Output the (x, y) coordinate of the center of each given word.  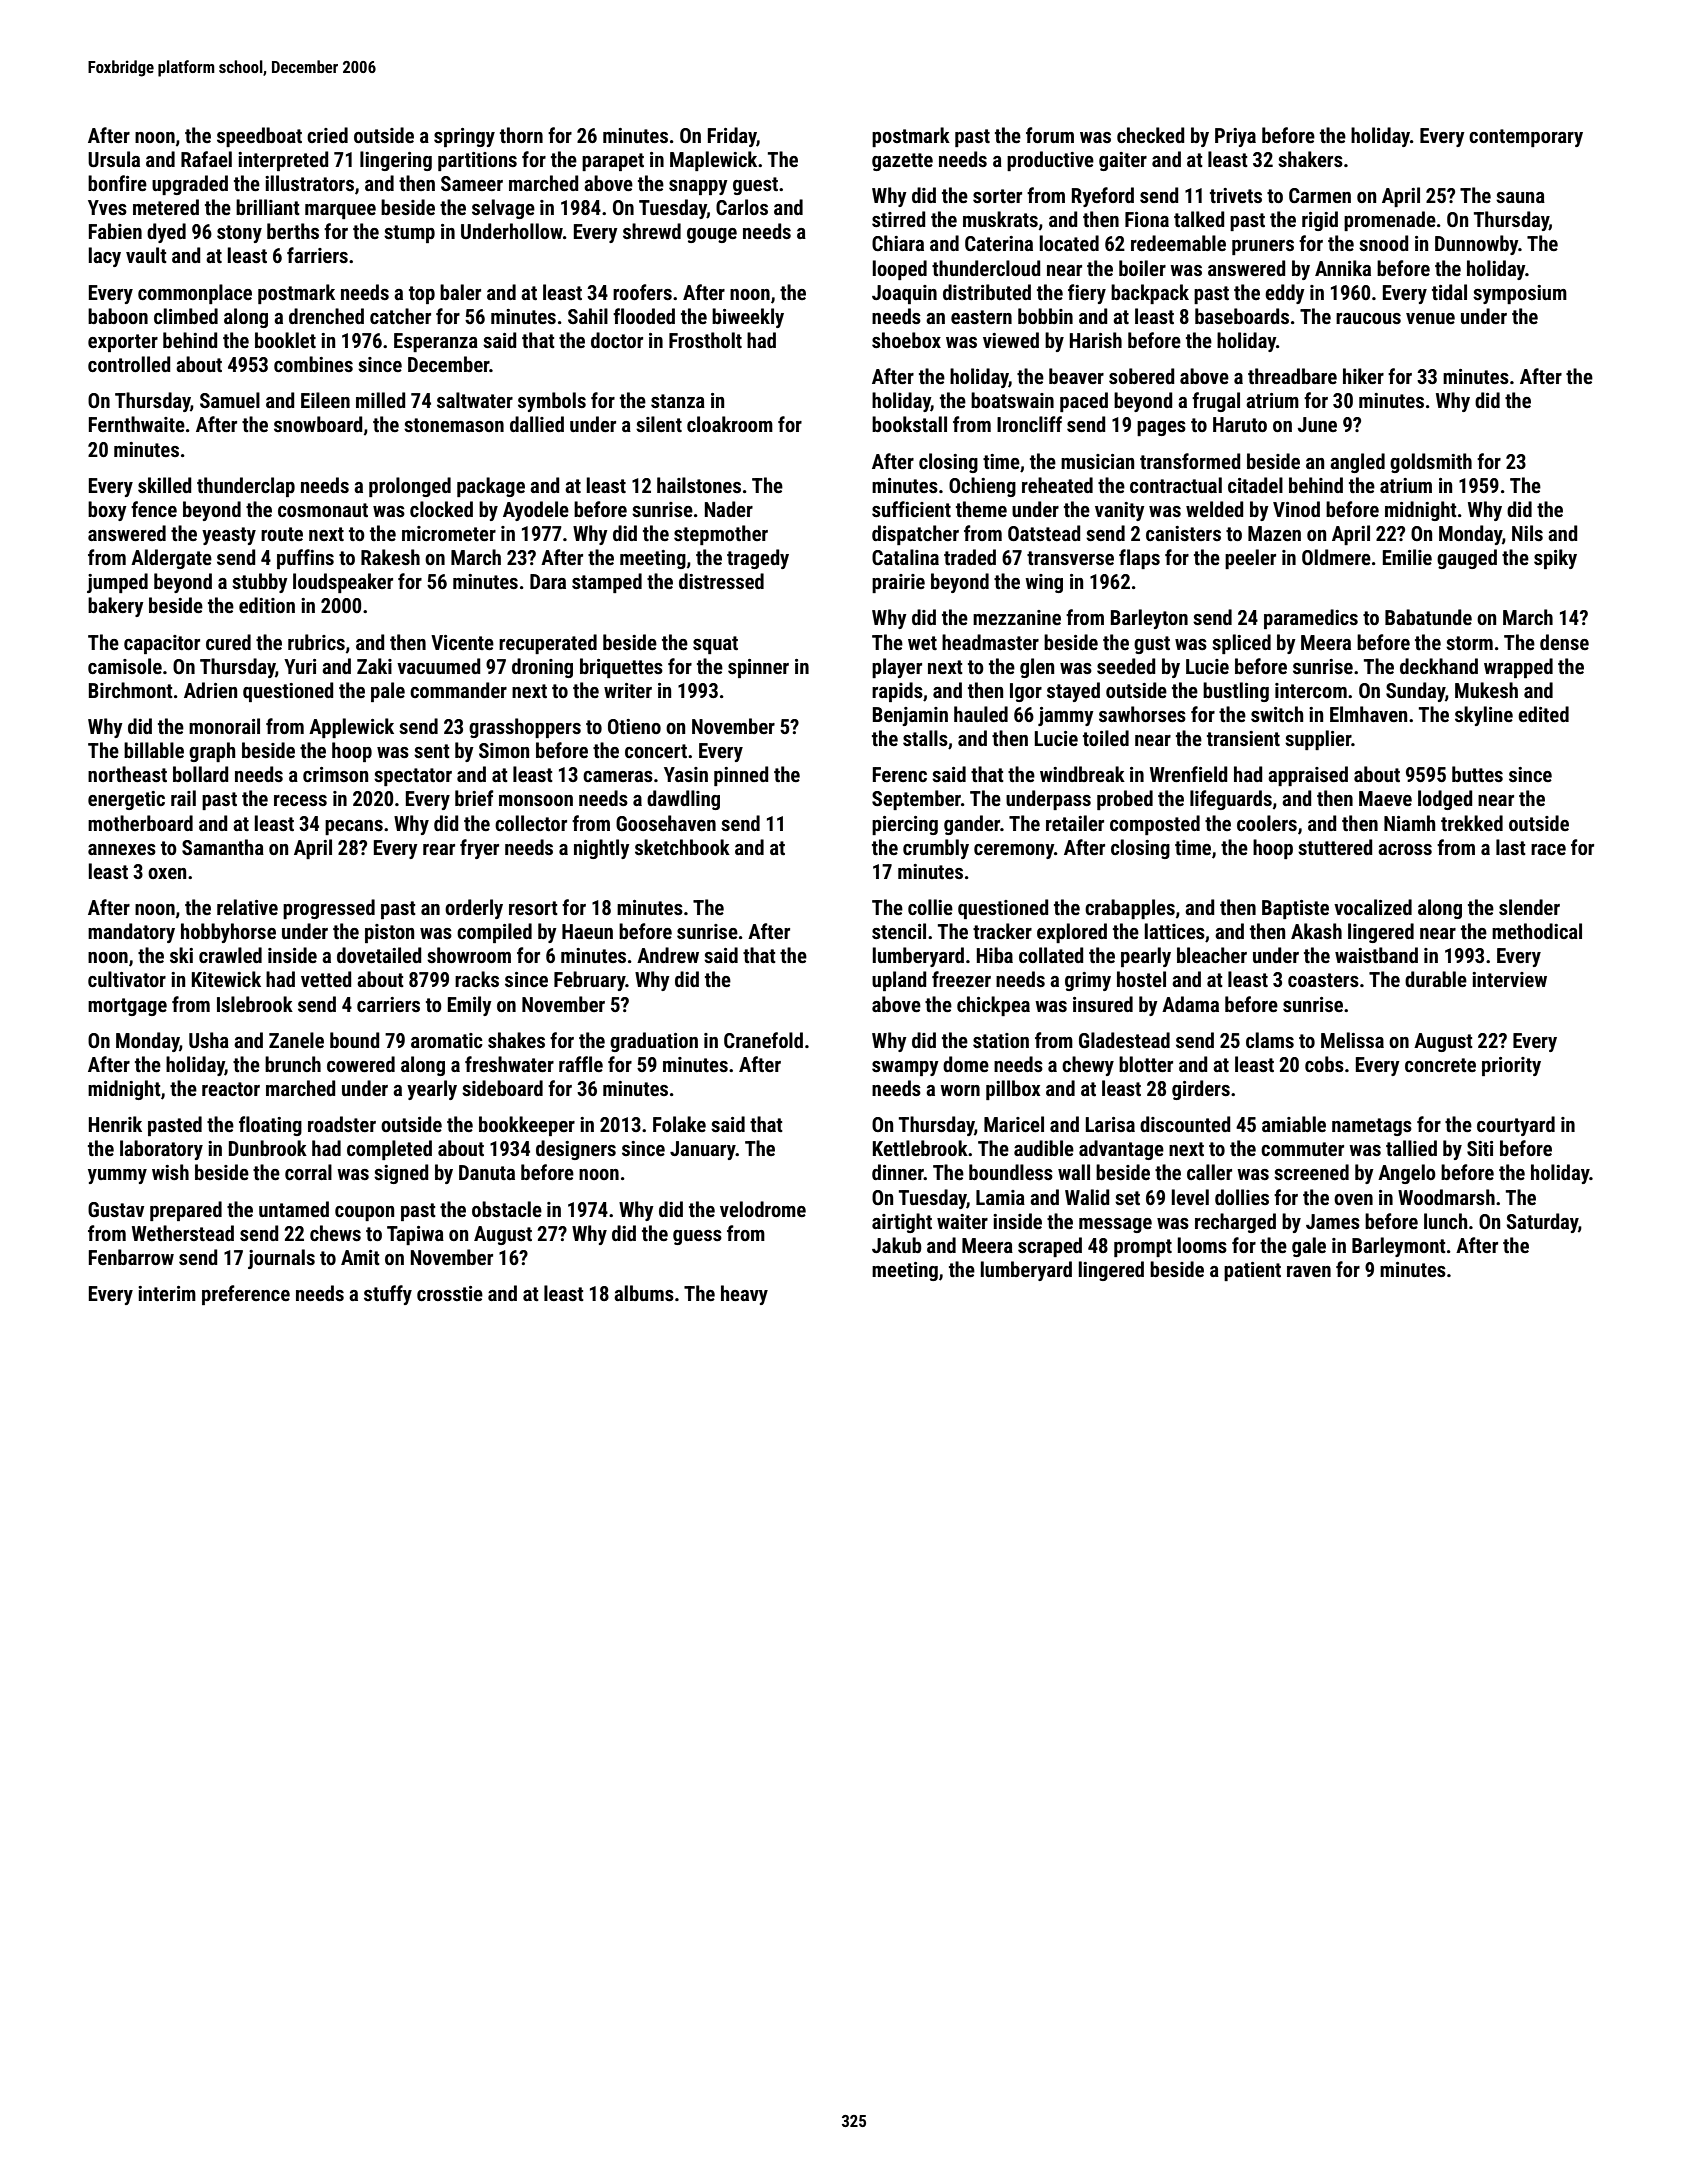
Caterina (999, 243)
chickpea (993, 1006)
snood (1383, 243)
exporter (123, 343)
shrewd (652, 231)
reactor (231, 1089)
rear (439, 849)
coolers (1267, 823)
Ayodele (536, 511)
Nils (1527, 533)
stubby (260, 583)
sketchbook (682, 847)
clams (1270, 1040)
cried (327, 135)
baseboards (1242, 316)
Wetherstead (183, 1233)
